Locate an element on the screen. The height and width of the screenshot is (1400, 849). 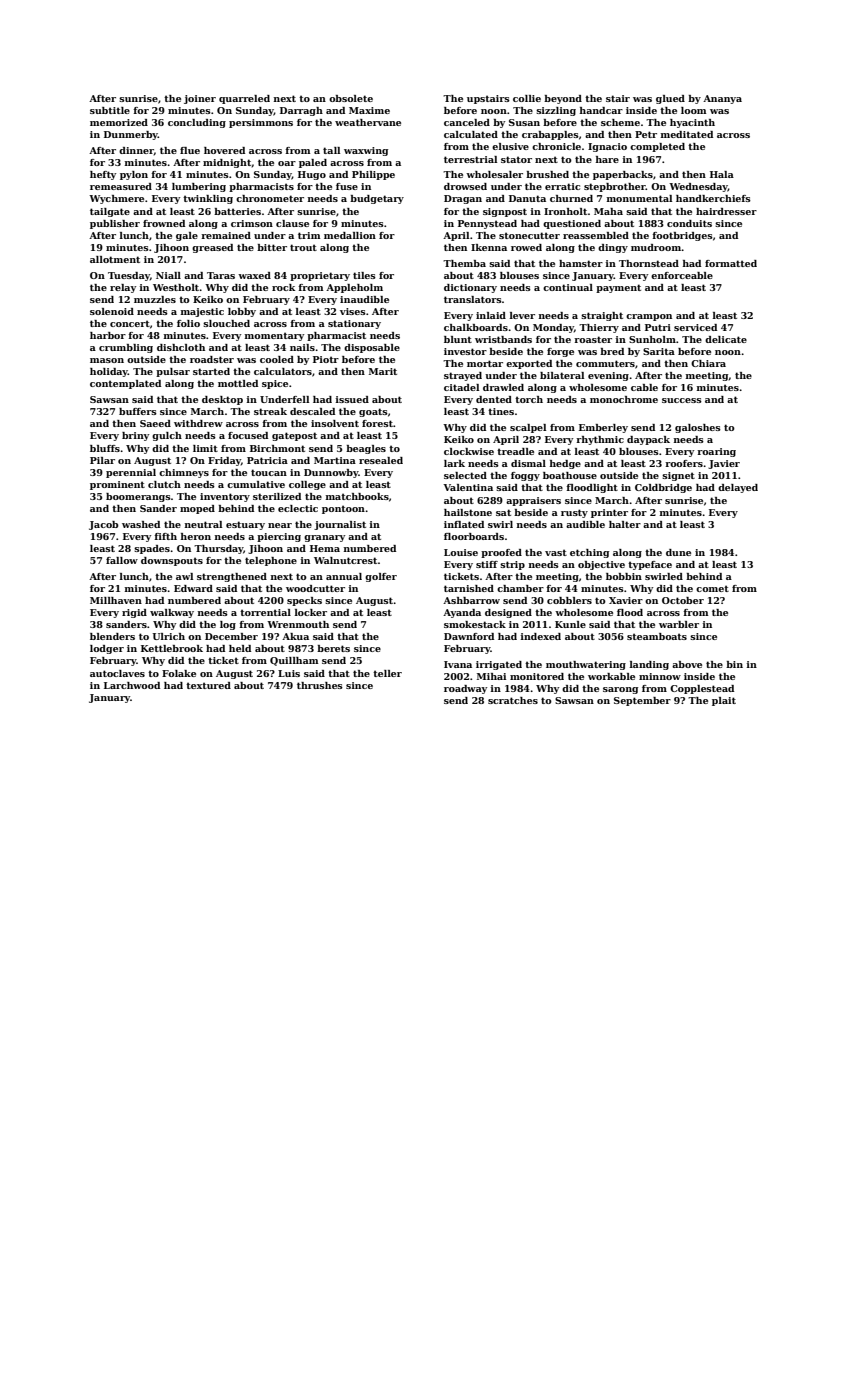
hyacinth is located at coordinates (692, 123).
